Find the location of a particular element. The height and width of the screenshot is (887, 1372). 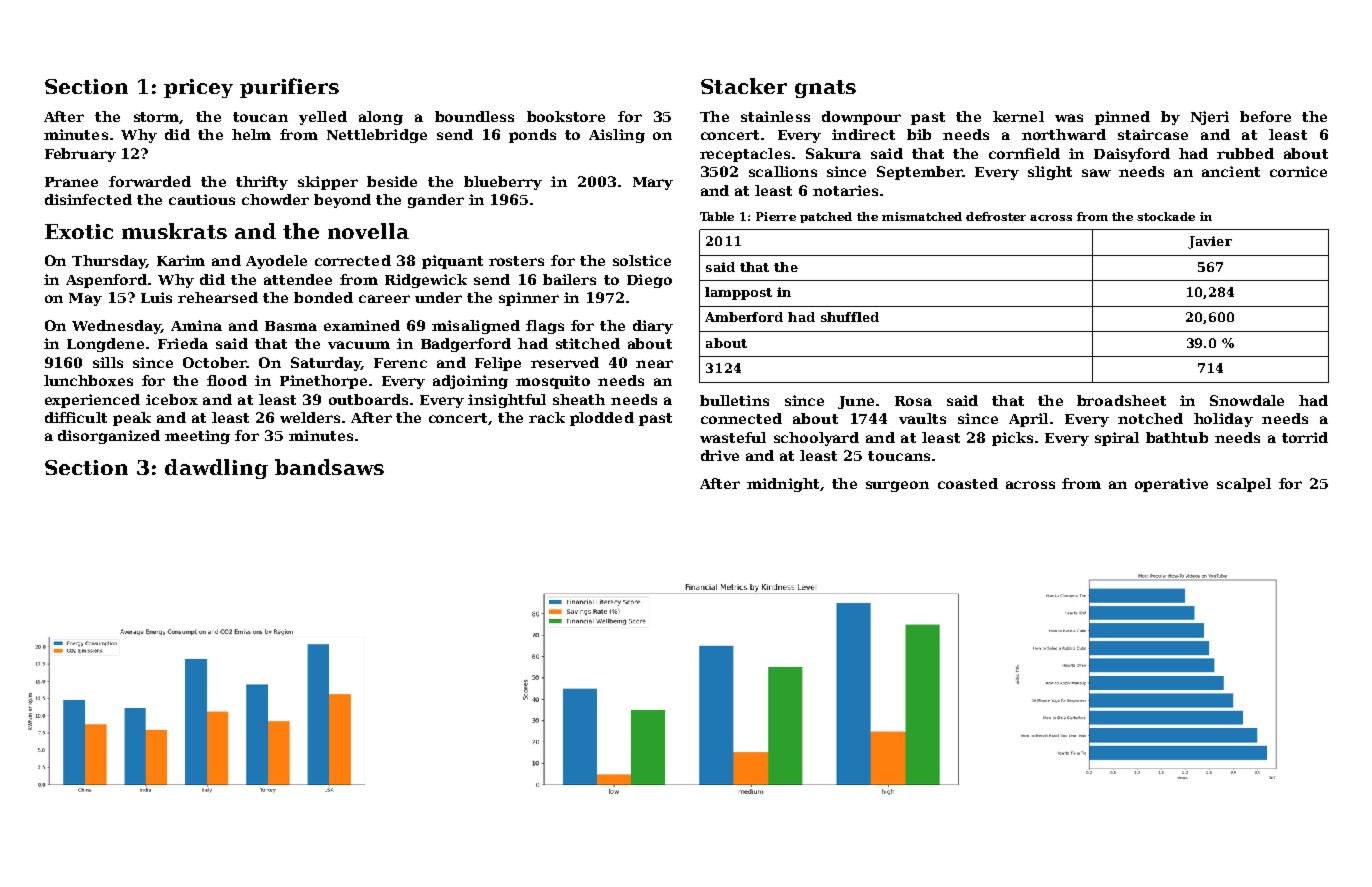

shuffled is located at coordinates (850, 317).
